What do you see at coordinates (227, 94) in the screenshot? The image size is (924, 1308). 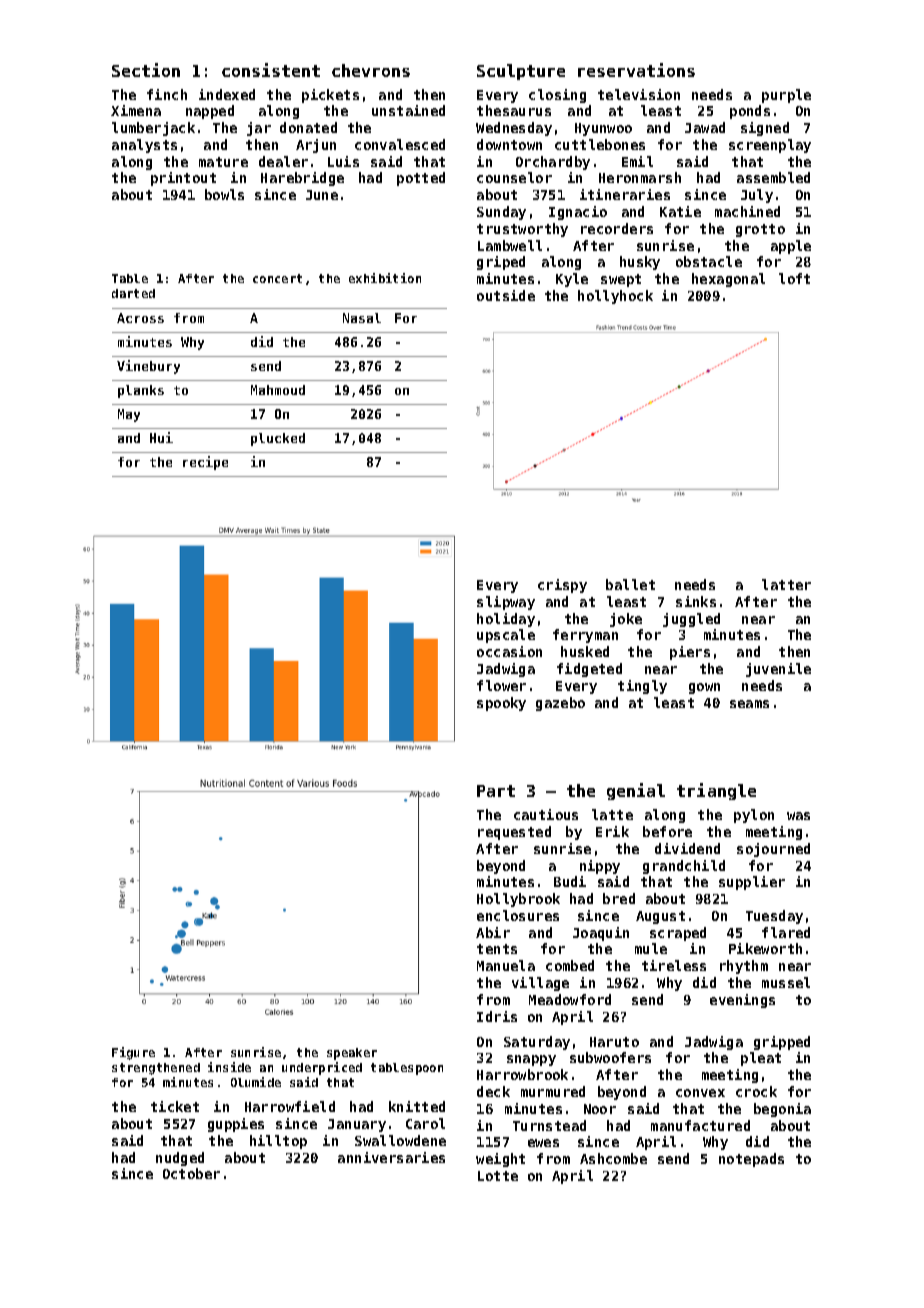 I see `indexed` at bounding box center [227, 94].
